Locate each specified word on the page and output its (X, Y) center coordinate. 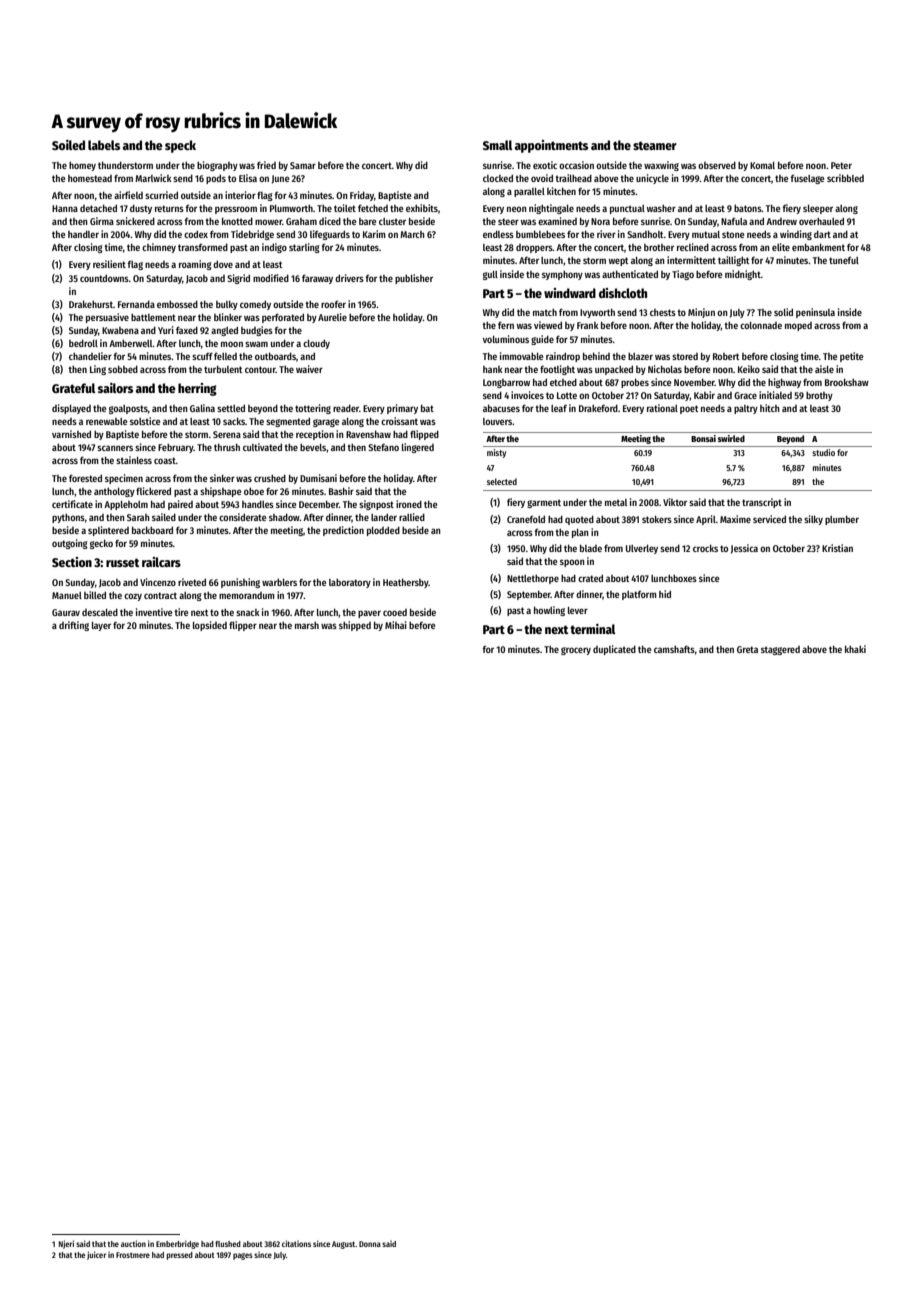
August (344, 1245)
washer (661, 208)
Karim (374, 234)
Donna (370, 1244)
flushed (228, 1244)
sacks (234, 421)
